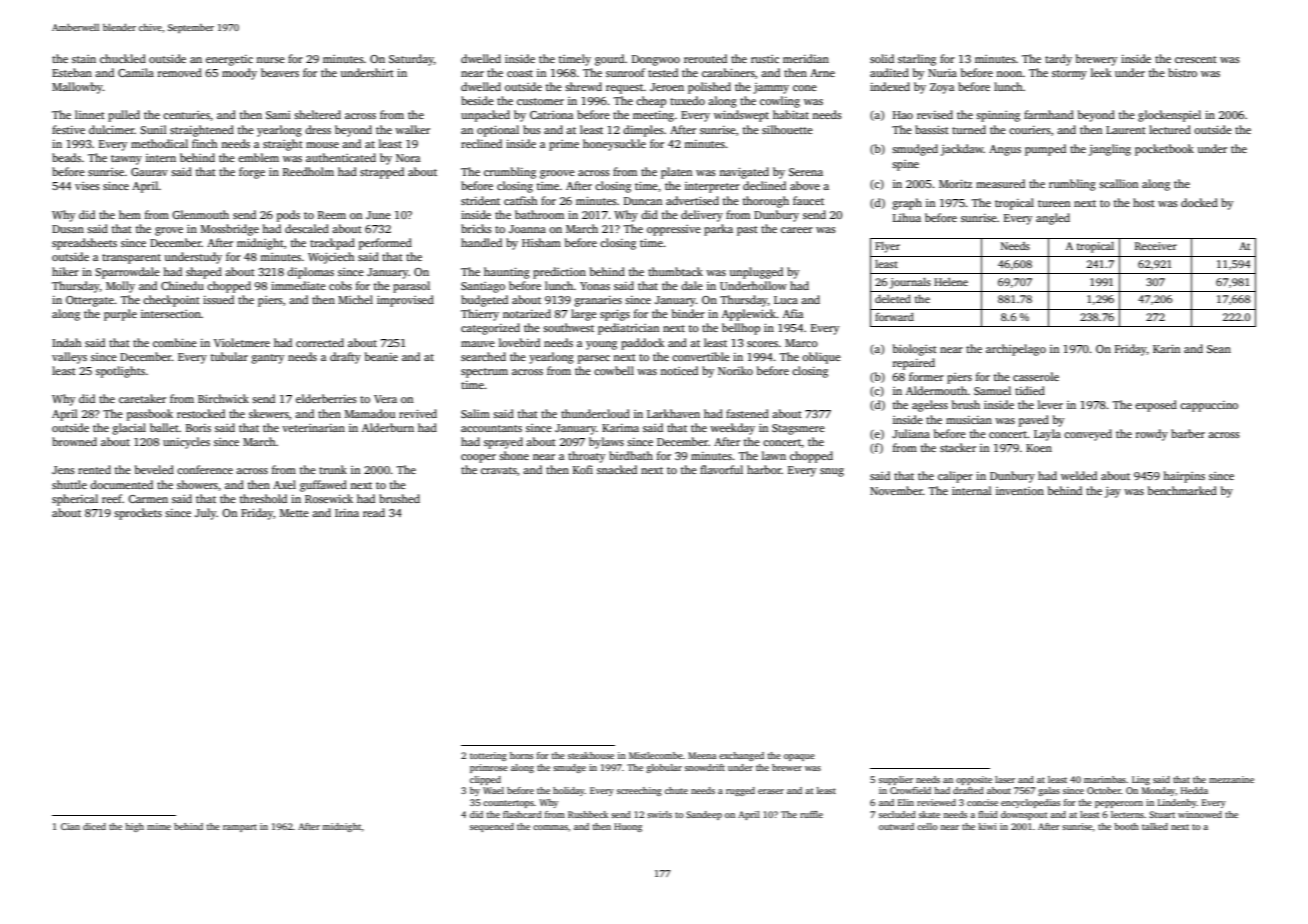 This document has height=924, width=1308. Describe the element at coordinates (631, 455) in the document. I see `birdbath` at that location.
